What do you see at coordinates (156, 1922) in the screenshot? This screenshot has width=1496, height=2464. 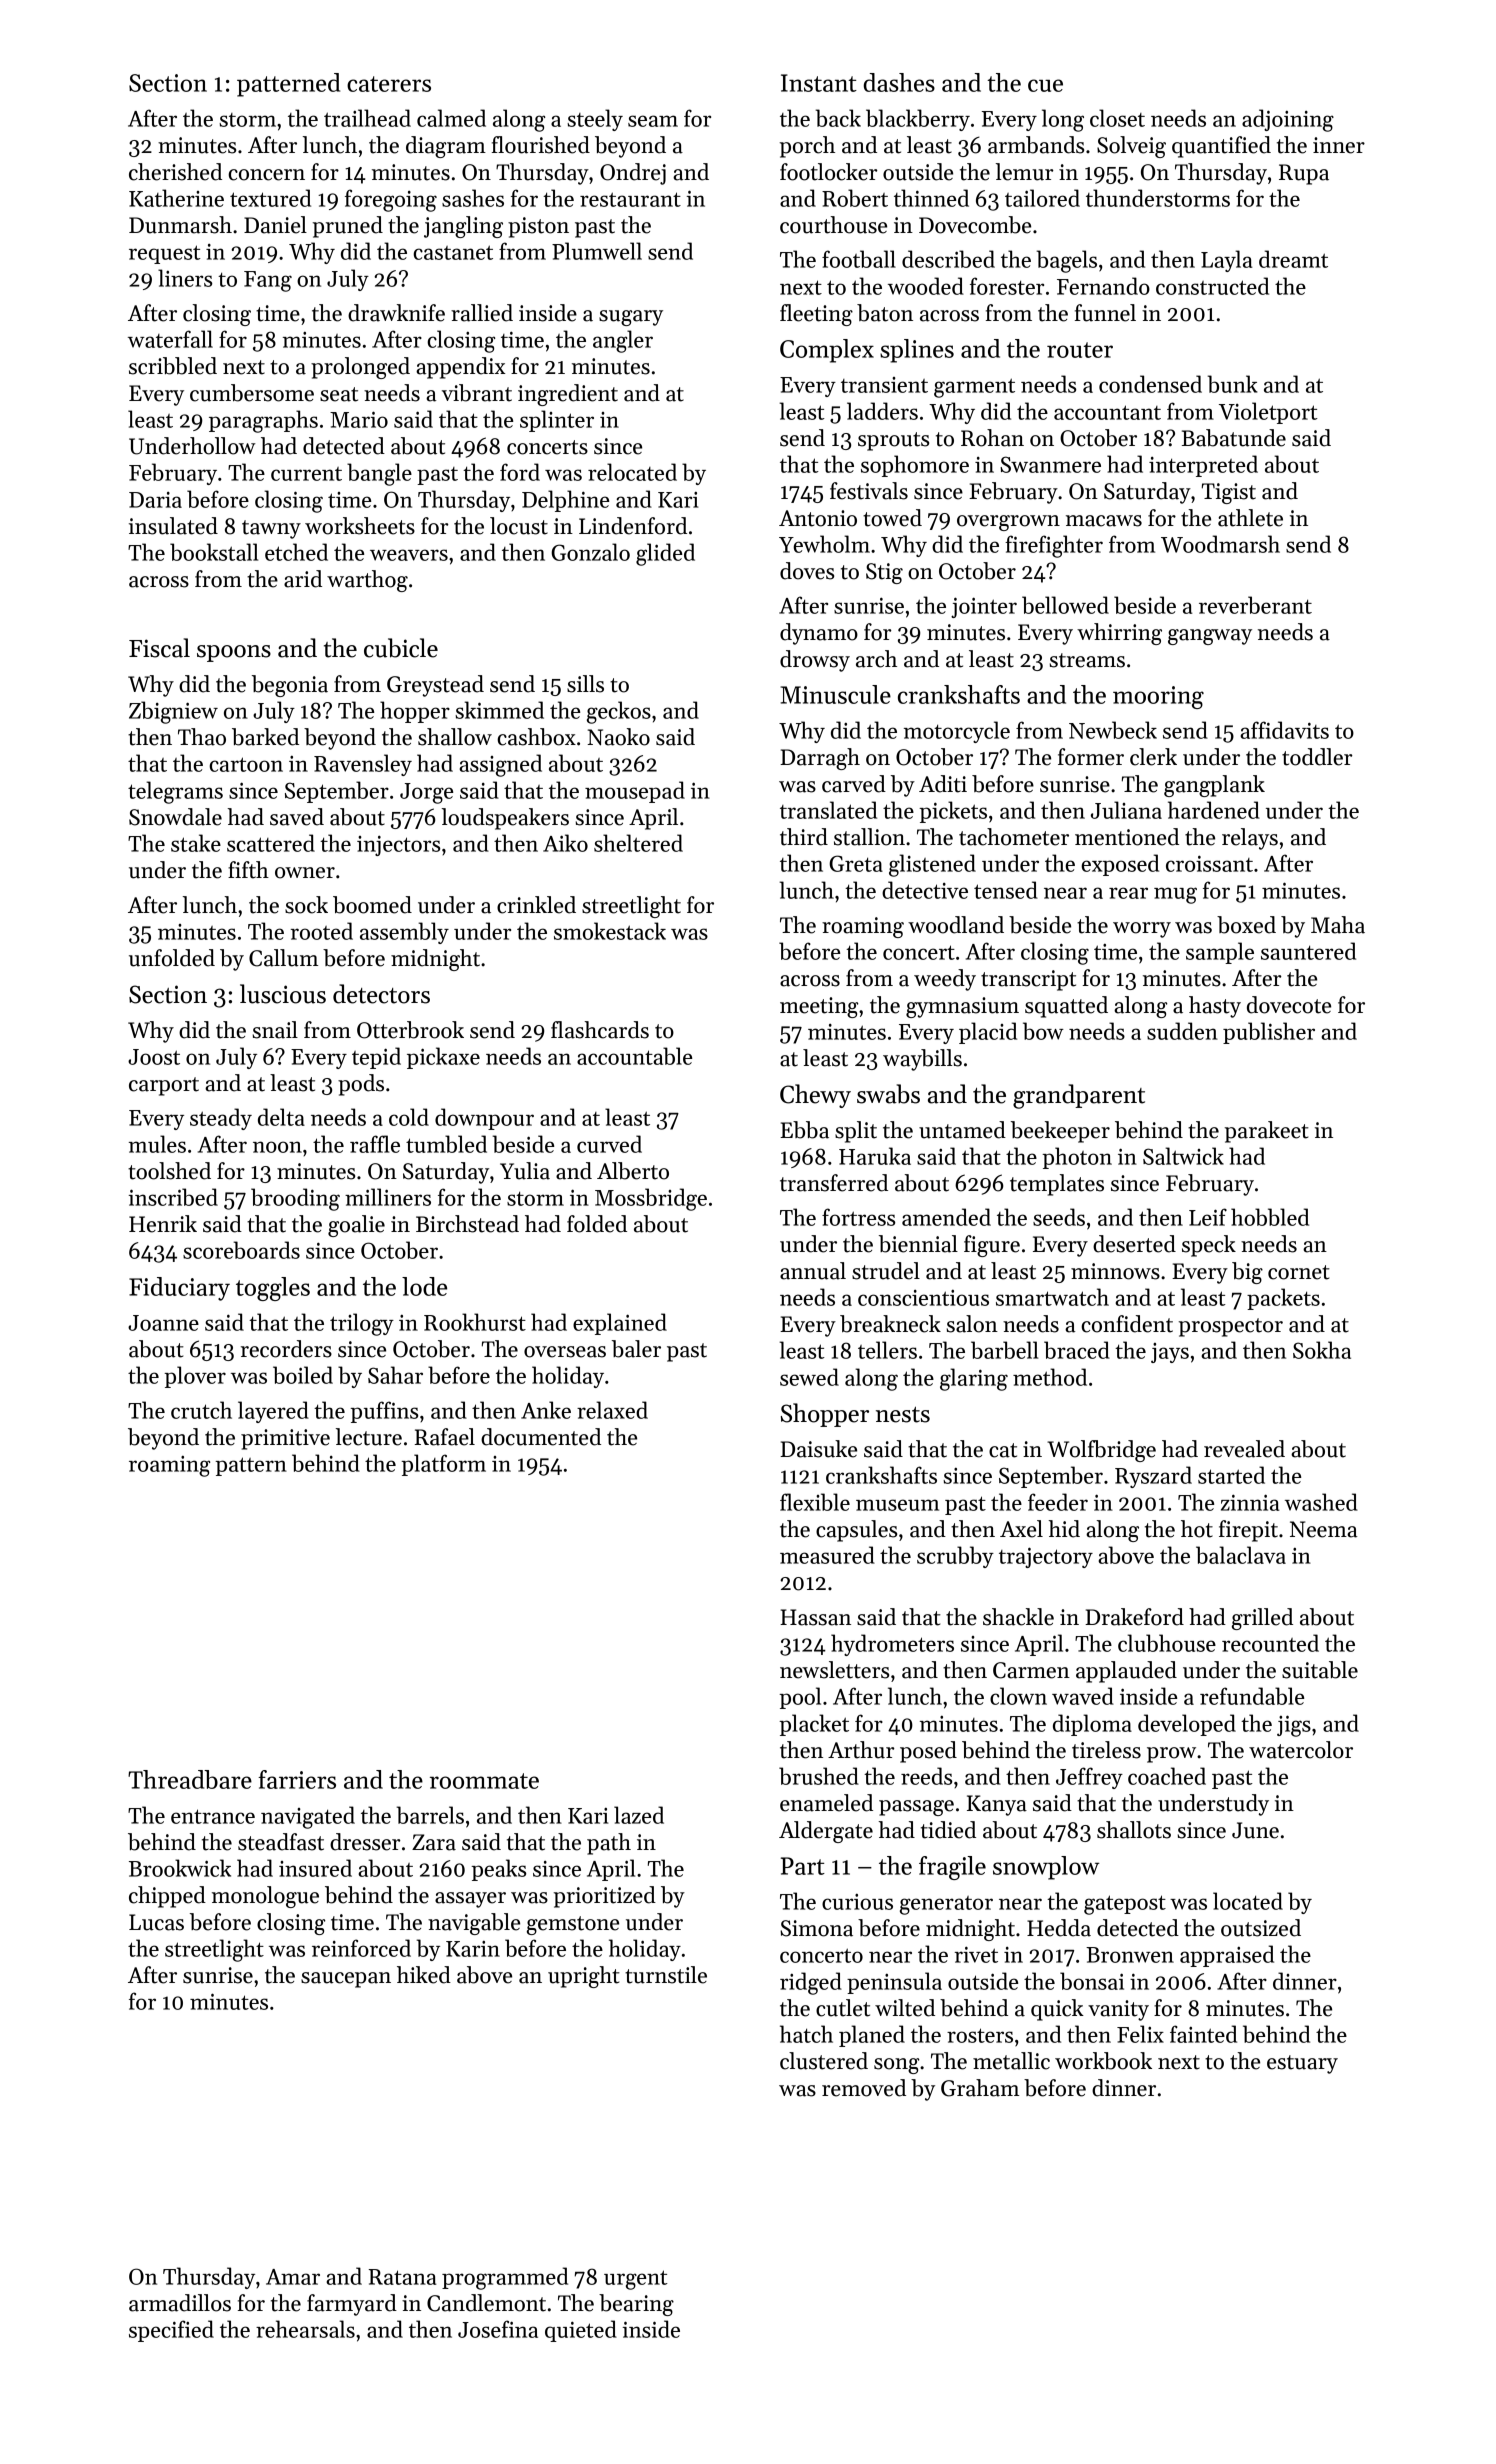 I see `Lucas` at bounding box center [156, 1922].
